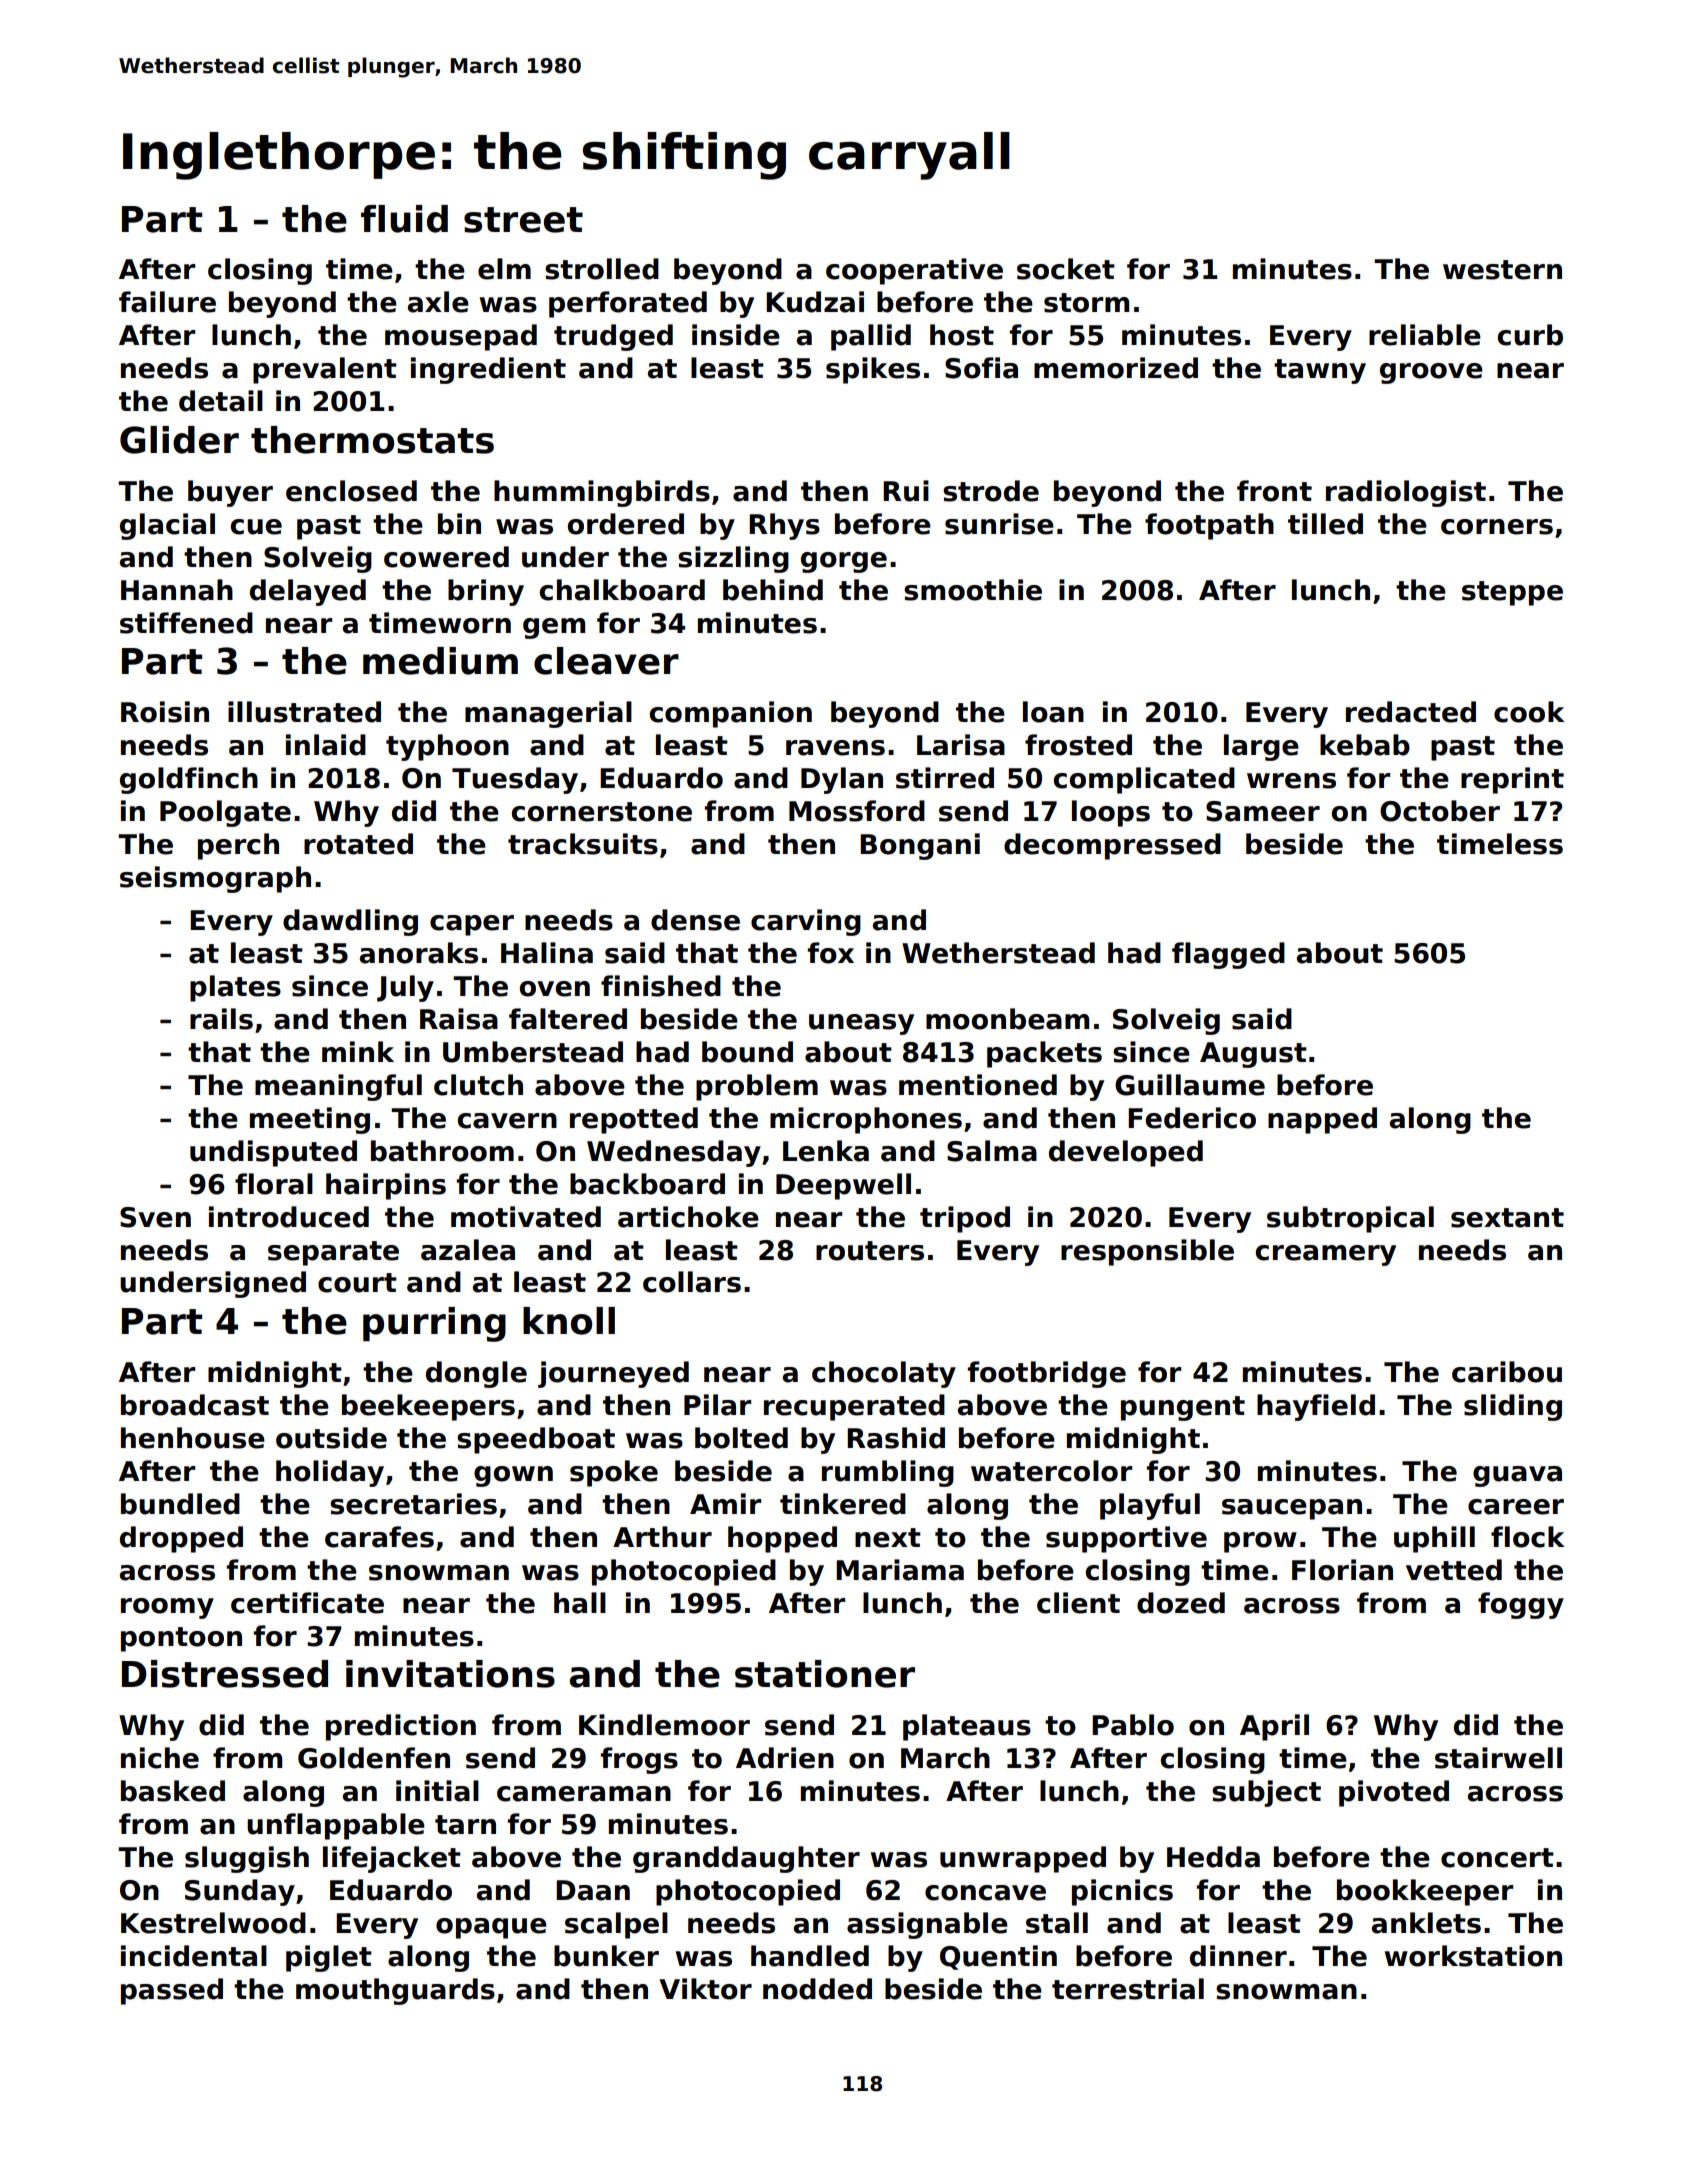 This screenshot has height=2178, width=1683. Describe the element at coordinates (221, 1019) in the screenshot. I see `rails` at that location.
